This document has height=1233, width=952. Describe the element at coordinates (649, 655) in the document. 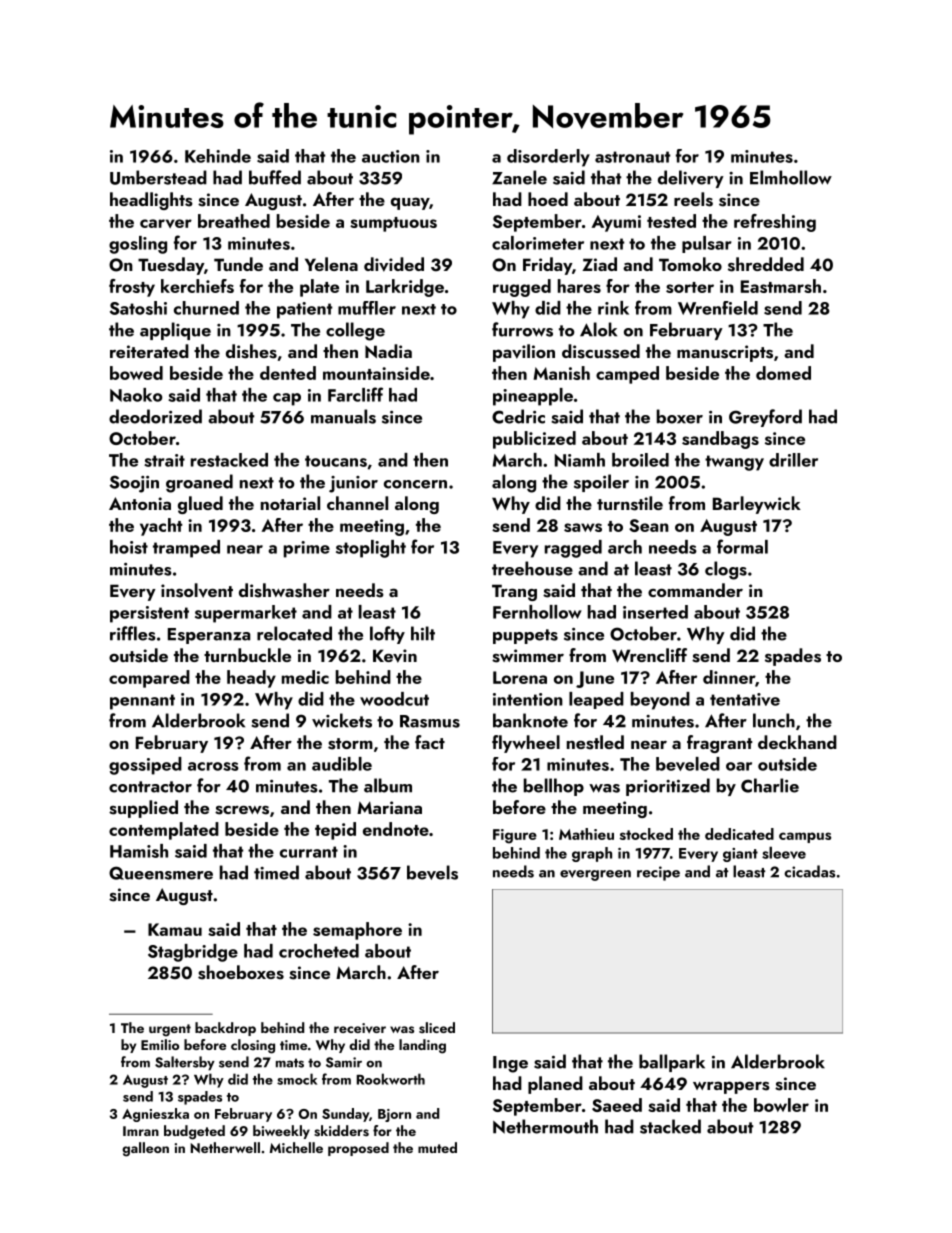

I see `Wrencliff` at that location.
